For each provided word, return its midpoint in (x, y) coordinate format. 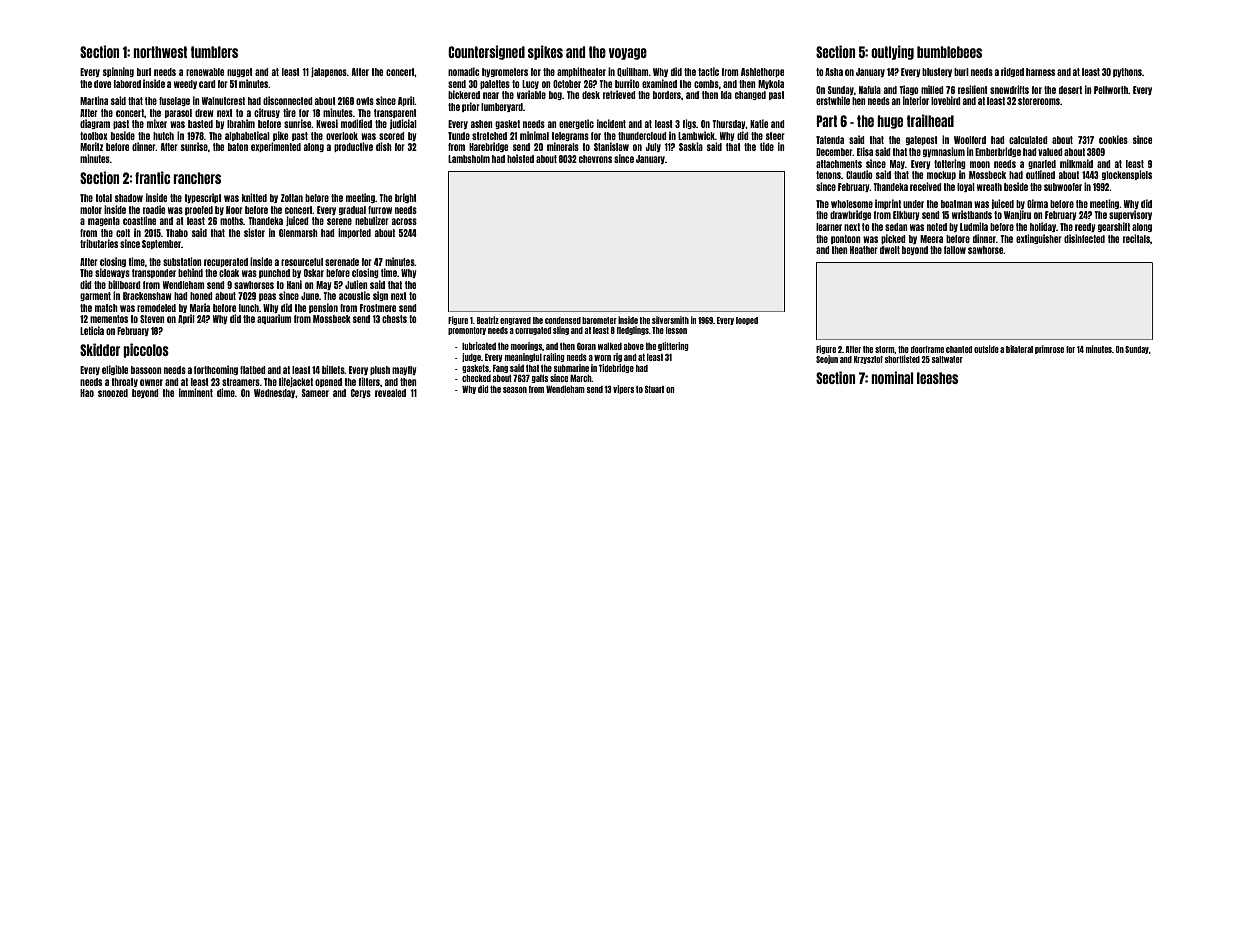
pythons (1127, 72)
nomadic (464, 71)
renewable (205, 72)
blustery (937, 72)
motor (91, 210)
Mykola (771, 84)
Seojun (827, 359)
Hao (87, 393)
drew (204, 113)
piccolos (146, 350)
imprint (888, 204)
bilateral (1019, 349)
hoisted (520, 158)
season (515, 390)
